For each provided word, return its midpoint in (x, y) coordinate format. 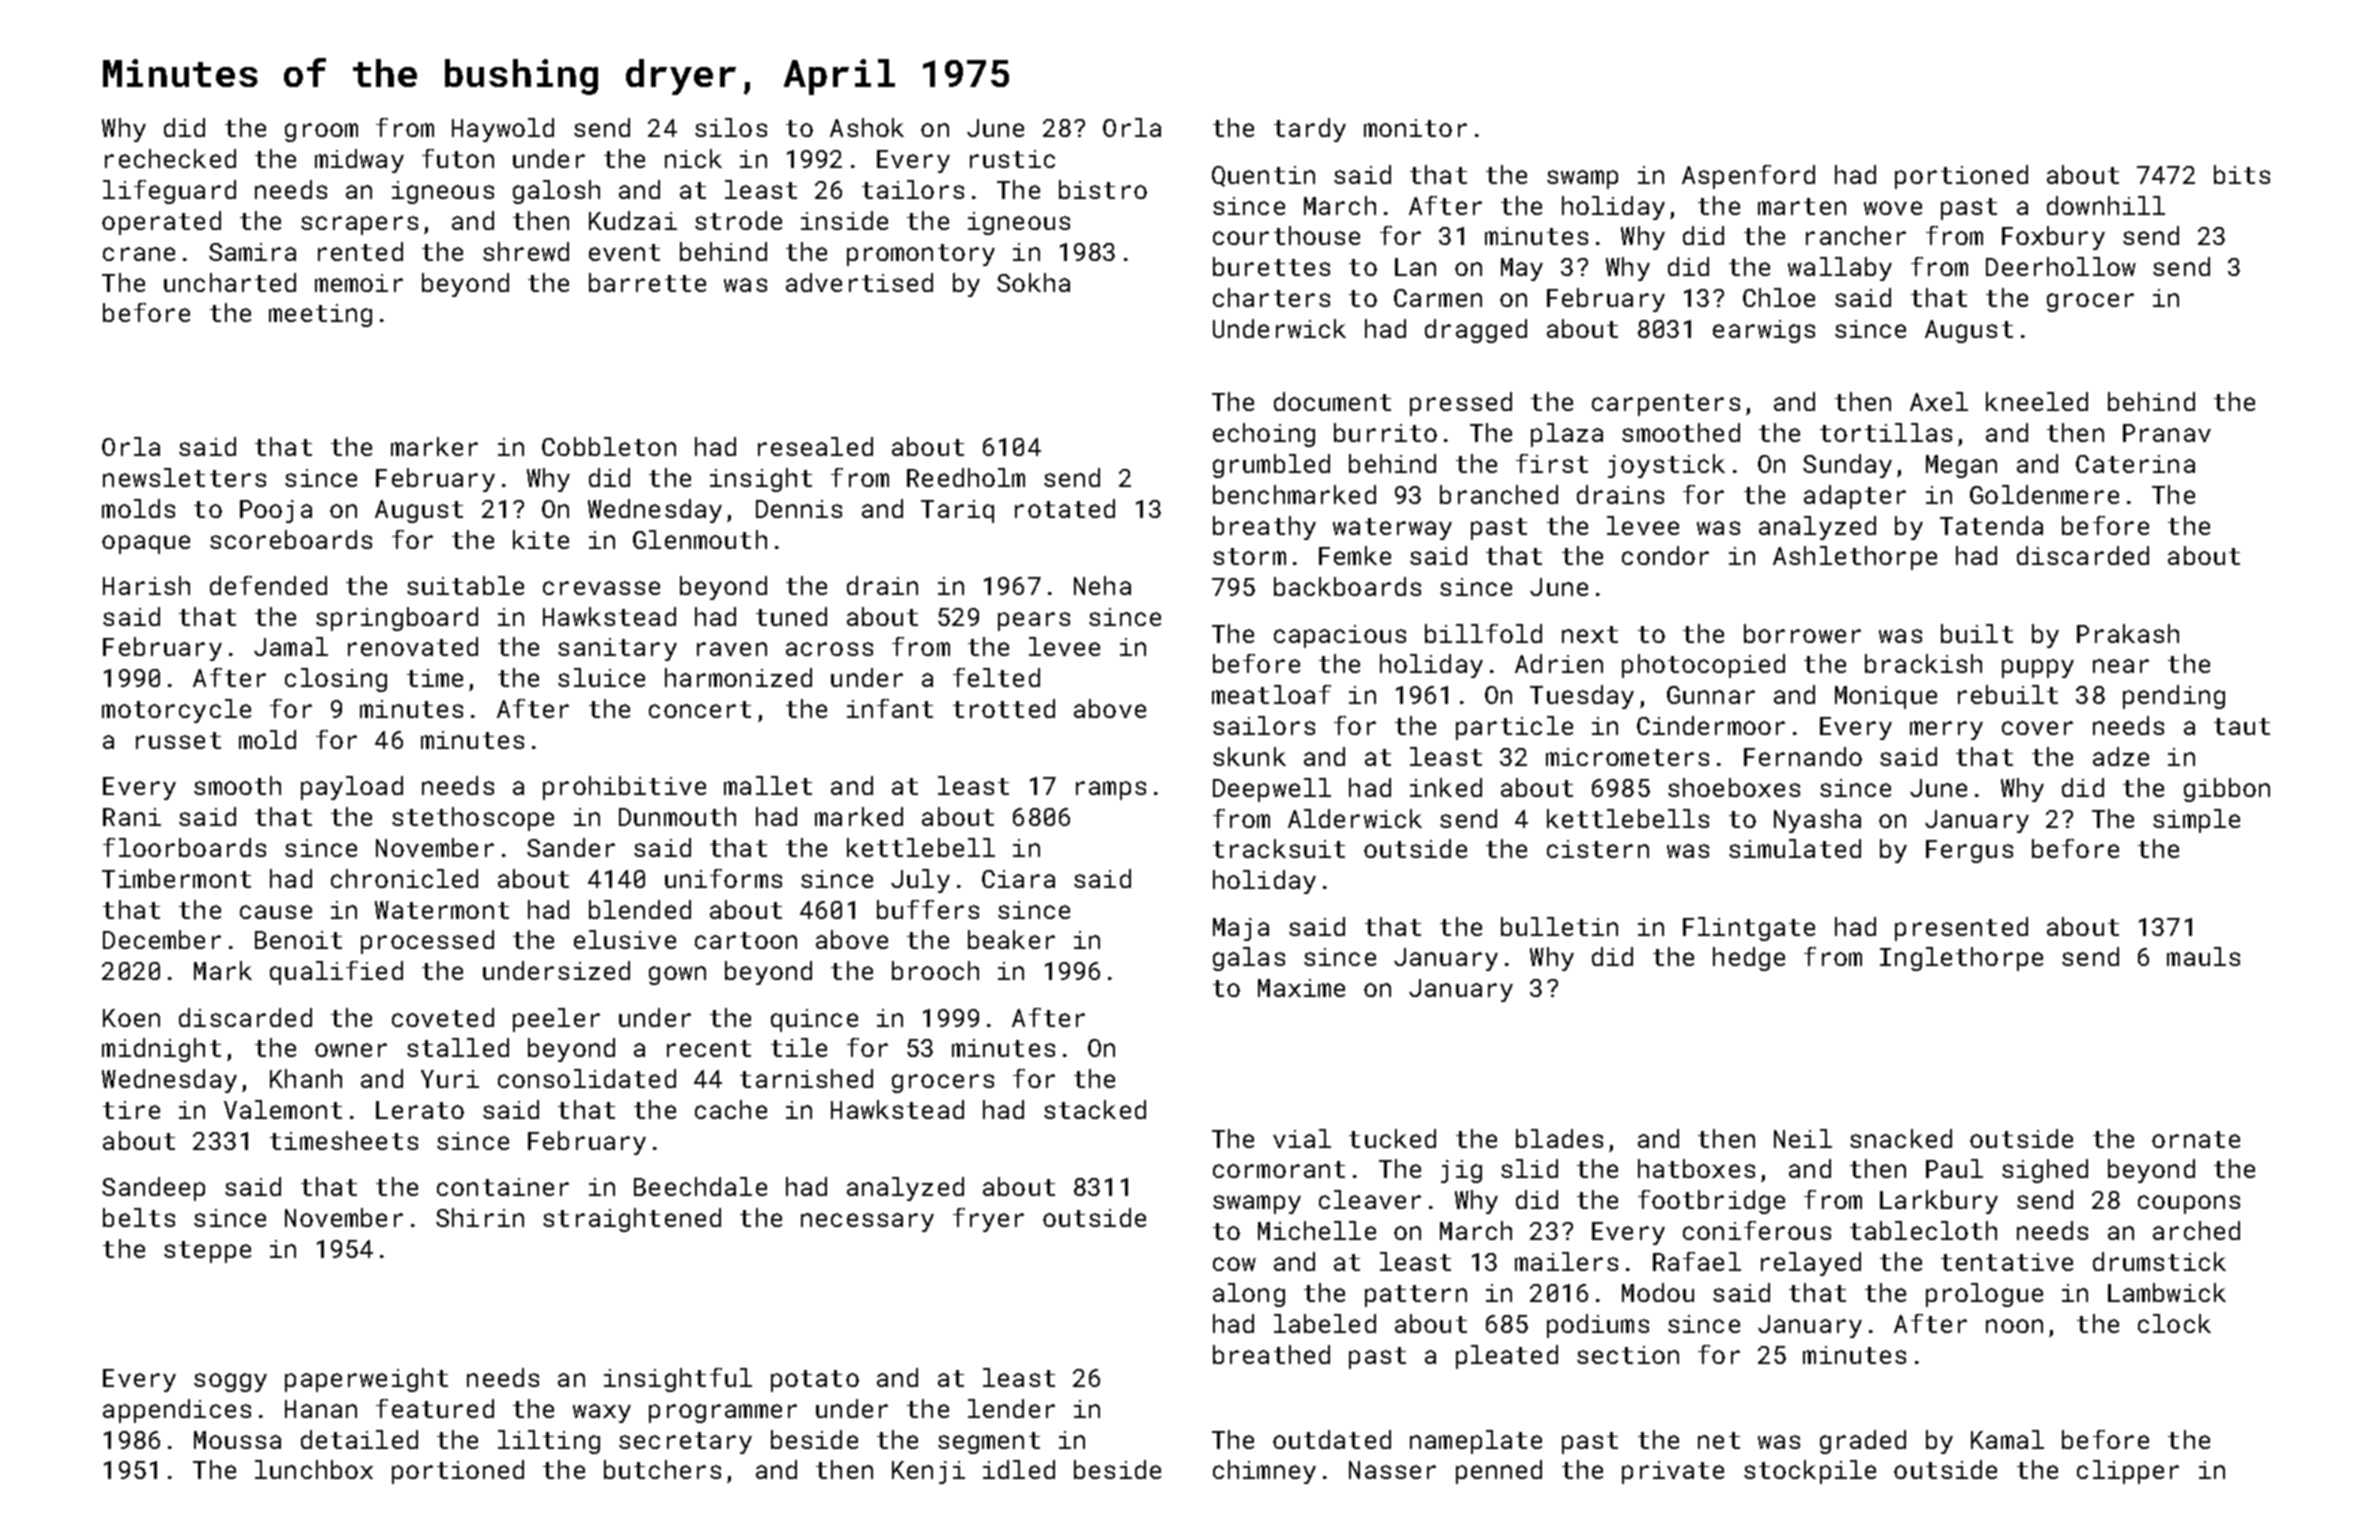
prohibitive (624, 788)
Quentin (1263, 176)
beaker (1011, 939)
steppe (207, 1252)
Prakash (2128, 633)
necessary (867, 1222)
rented (360, 251)
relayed (1811, 1264)
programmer (723, 1413)
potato (815, 1381)
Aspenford (1748, 177)
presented (1961, 929)
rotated (1065, 508)
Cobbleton (609, 446)
